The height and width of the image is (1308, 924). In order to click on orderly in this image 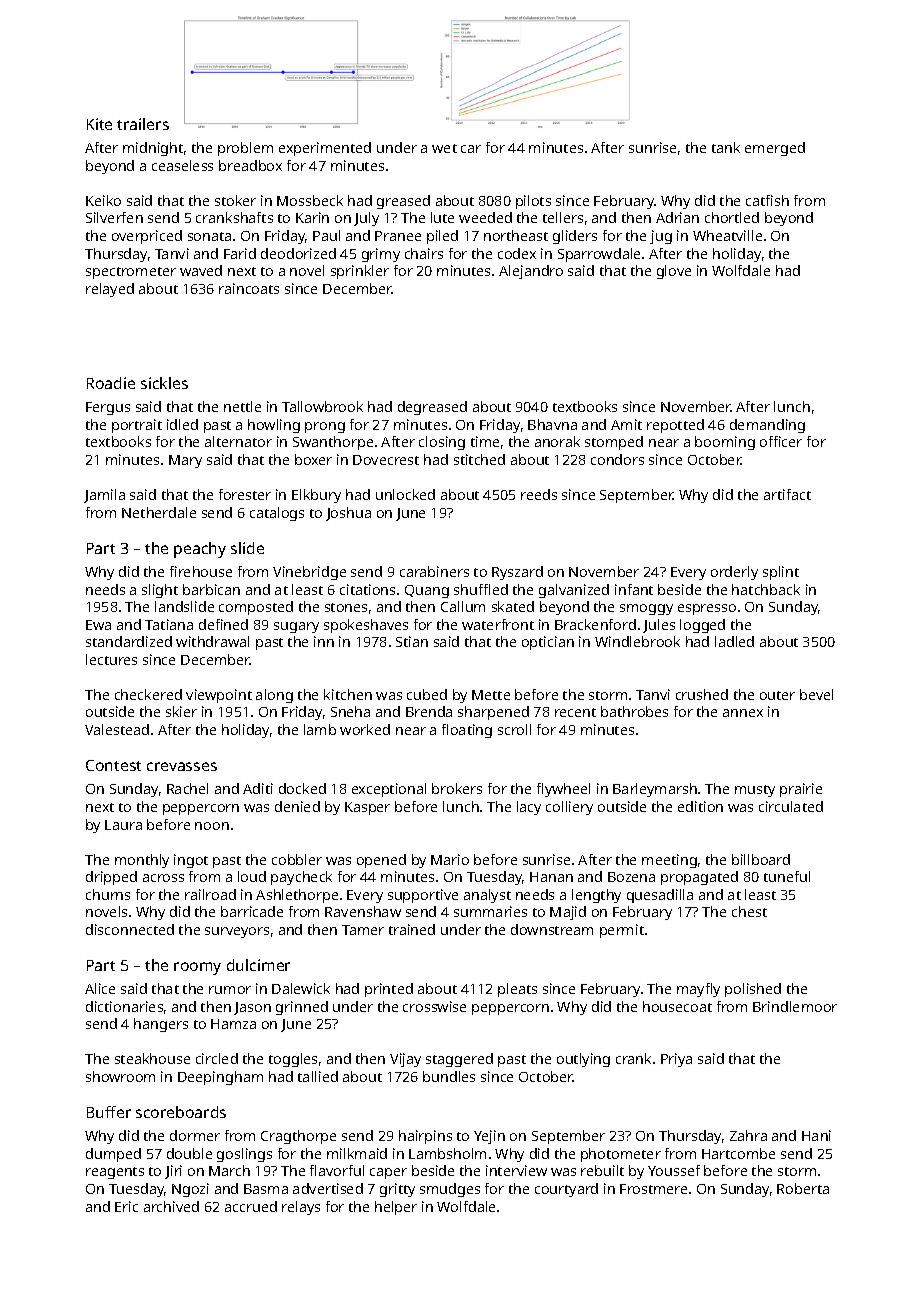, I will do `click(734, 573)`.
